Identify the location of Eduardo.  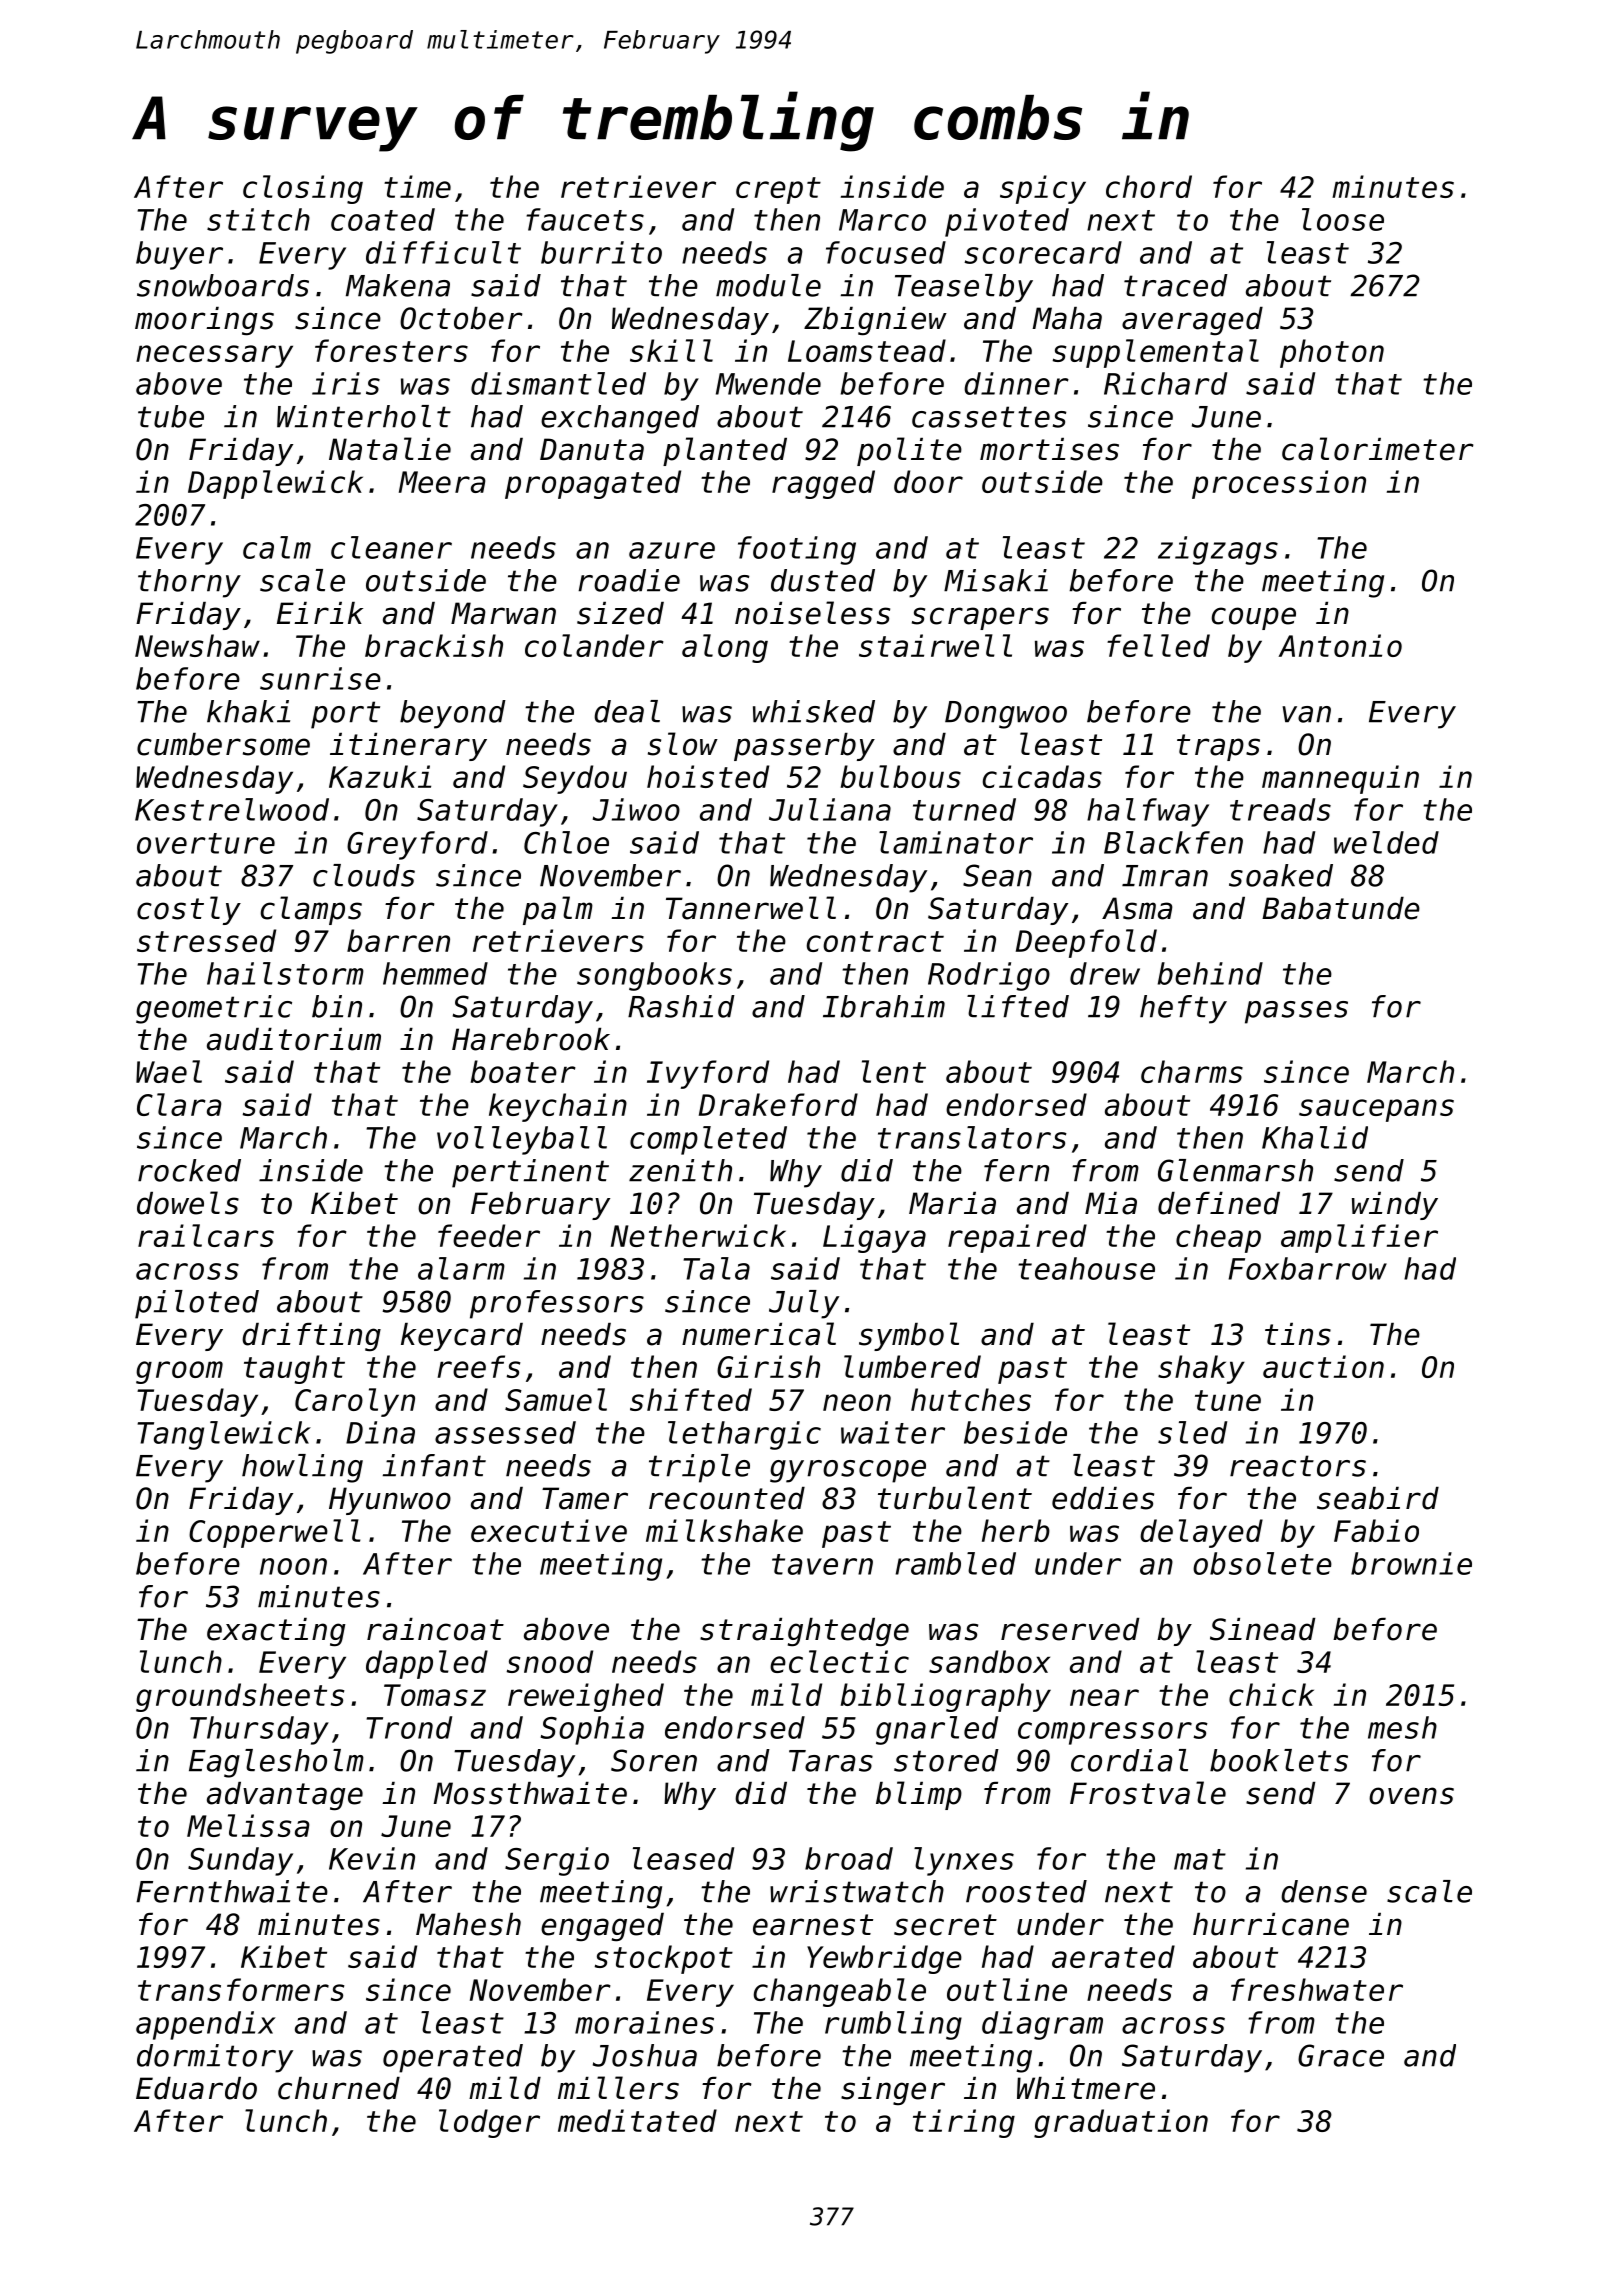
(196, 2088).
